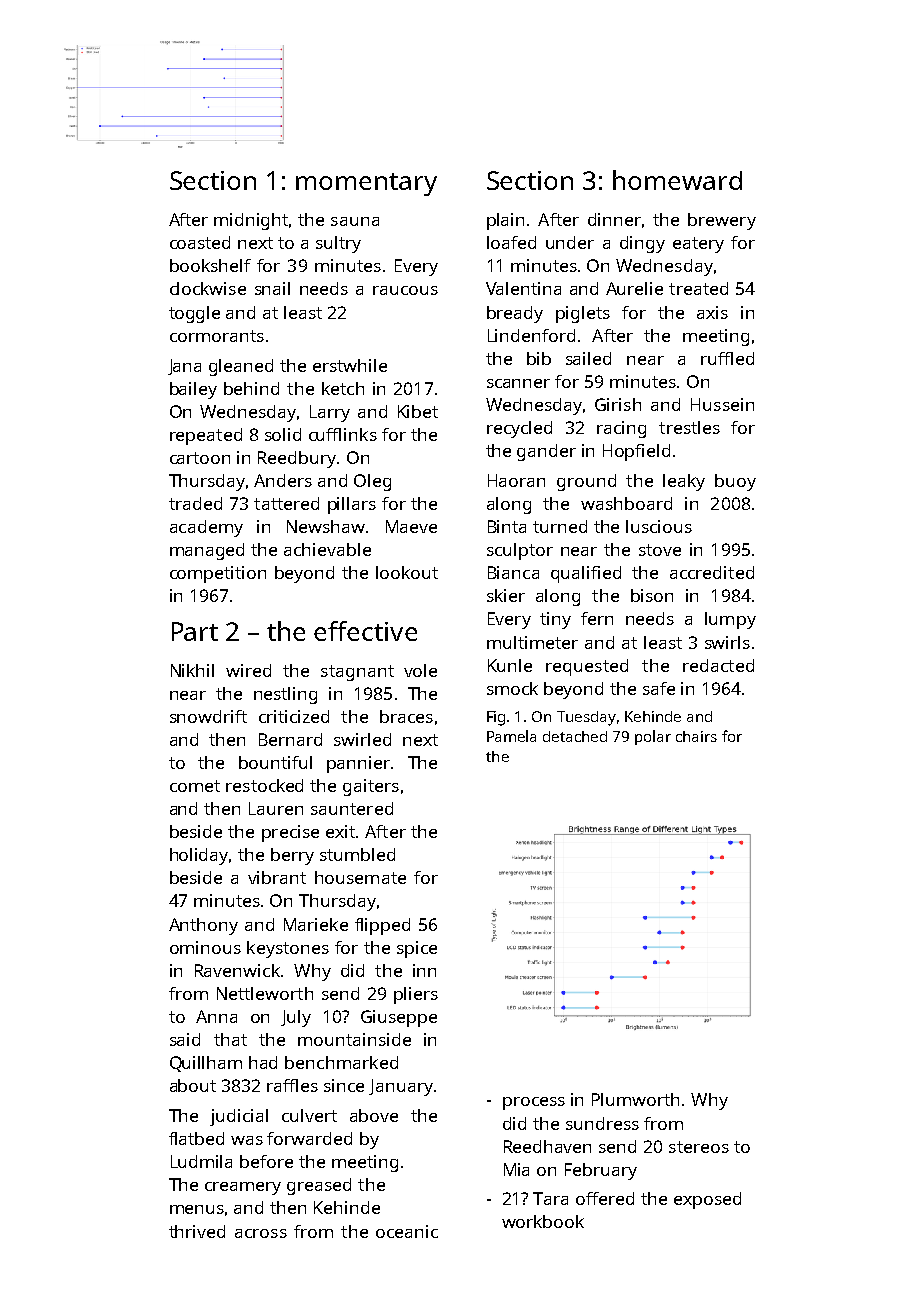 This page has width=924, height=1311. Describe the element at coordinates (698, 288) in the page. I see `treated` at that location.
